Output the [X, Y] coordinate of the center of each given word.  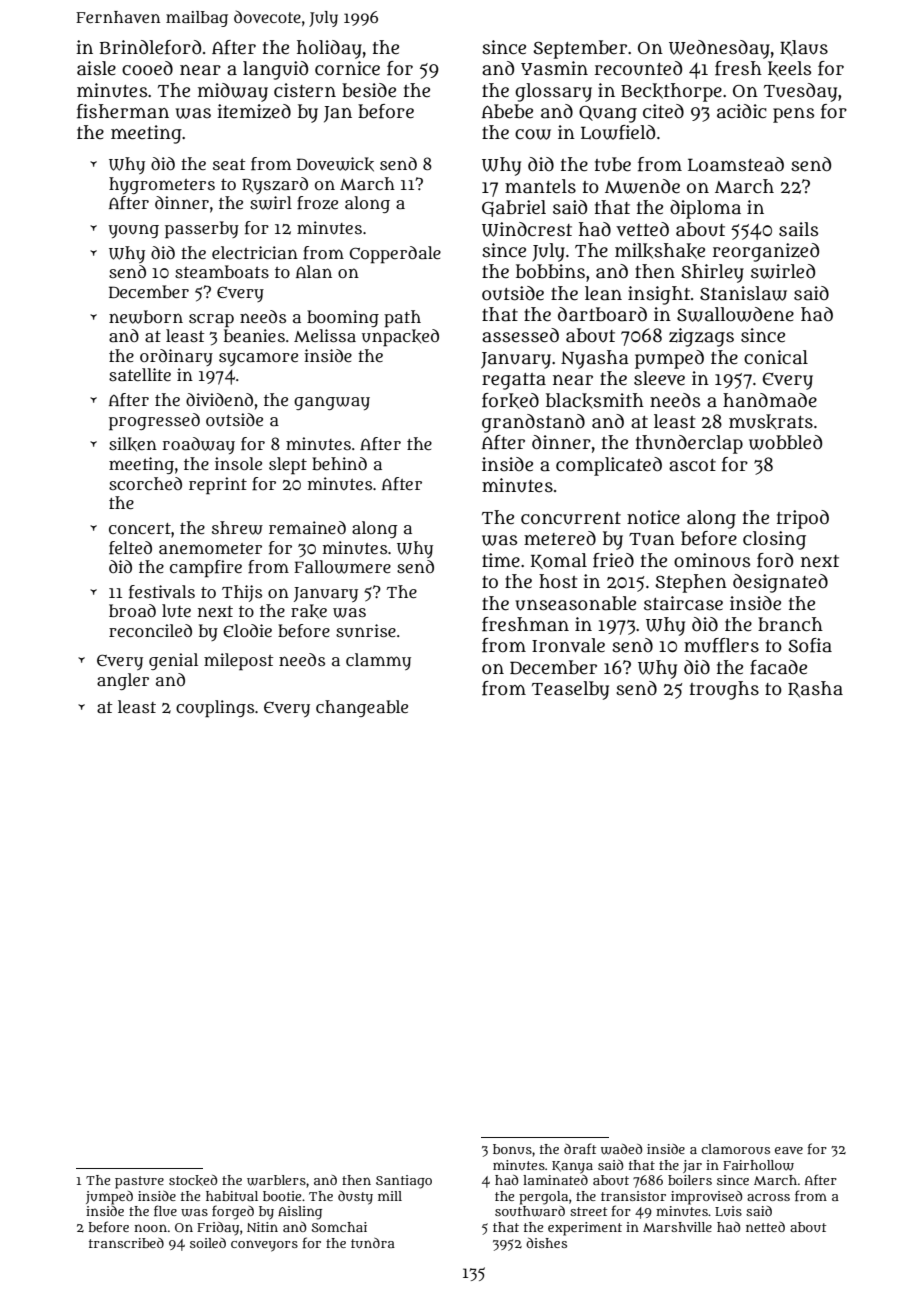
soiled [208, 1243]
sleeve [659, 378]
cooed [147, 68]
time [501, 560]
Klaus [804, 48]
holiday [329, 49]
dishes [546, 1243]
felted [130, 548]
